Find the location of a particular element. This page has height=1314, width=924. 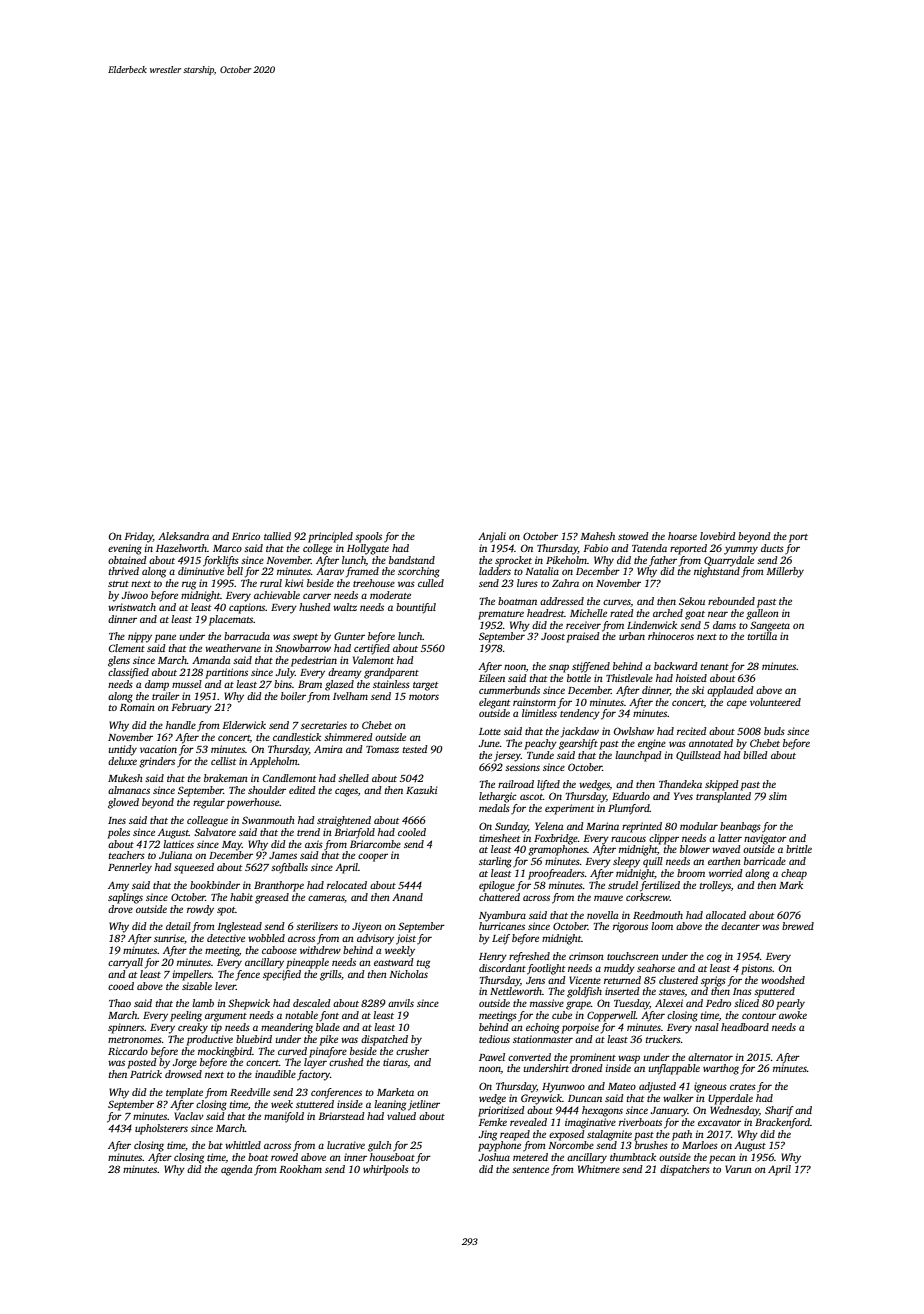

allocated is located at coordinates (726, 915).
